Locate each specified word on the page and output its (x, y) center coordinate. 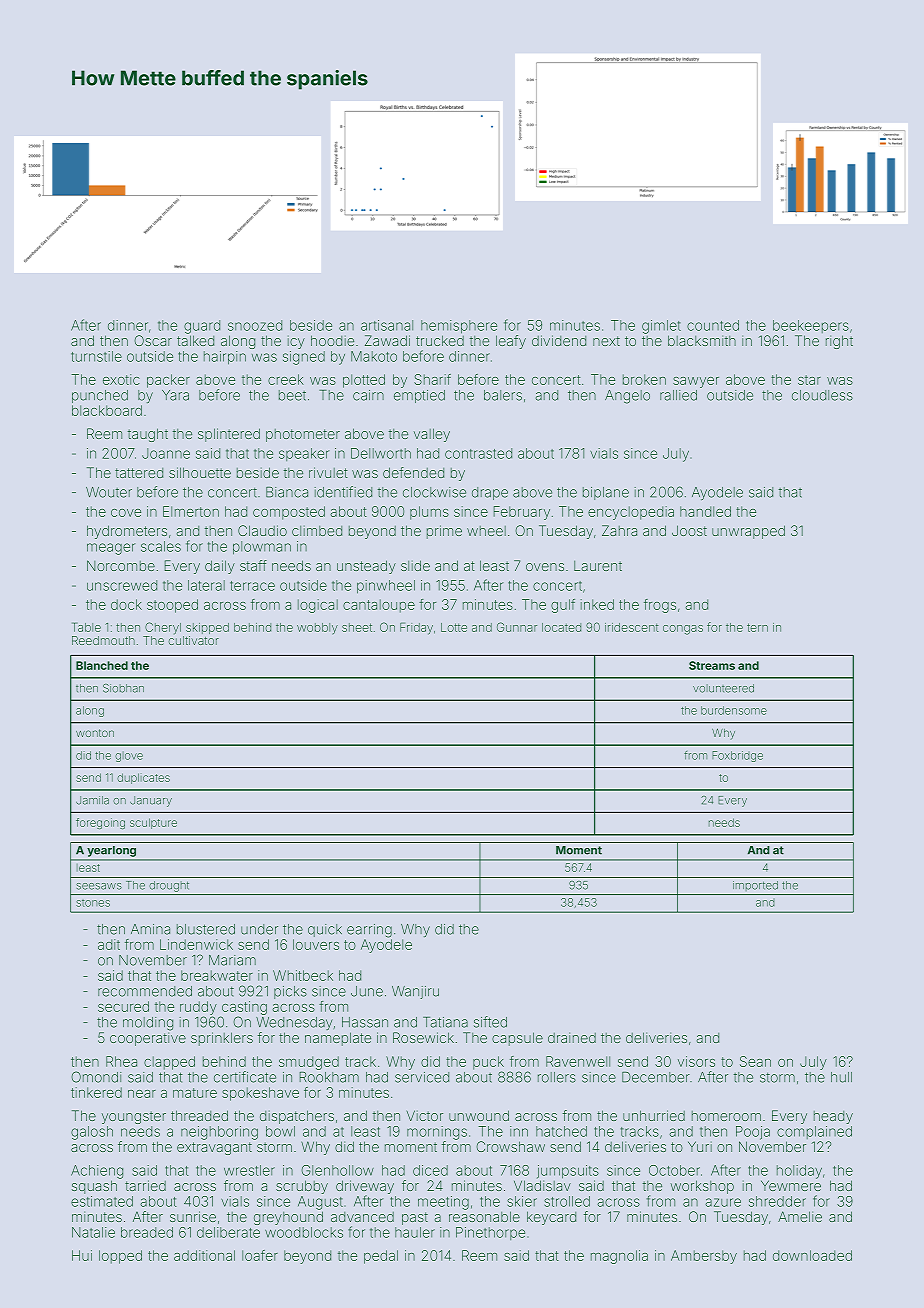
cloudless (822, 395)
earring (369, 931)
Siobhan (123, 688)
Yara (175, 395)
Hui (82, 1255)
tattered (139, 473)
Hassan (365, 1022)
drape (490, 493)
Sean (755, 1061)
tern (757, 627)
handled (705, 511)
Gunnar (517, 627)
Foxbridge (737, 756)
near (142, 1094)
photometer (303, 435)
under (259, 929)
